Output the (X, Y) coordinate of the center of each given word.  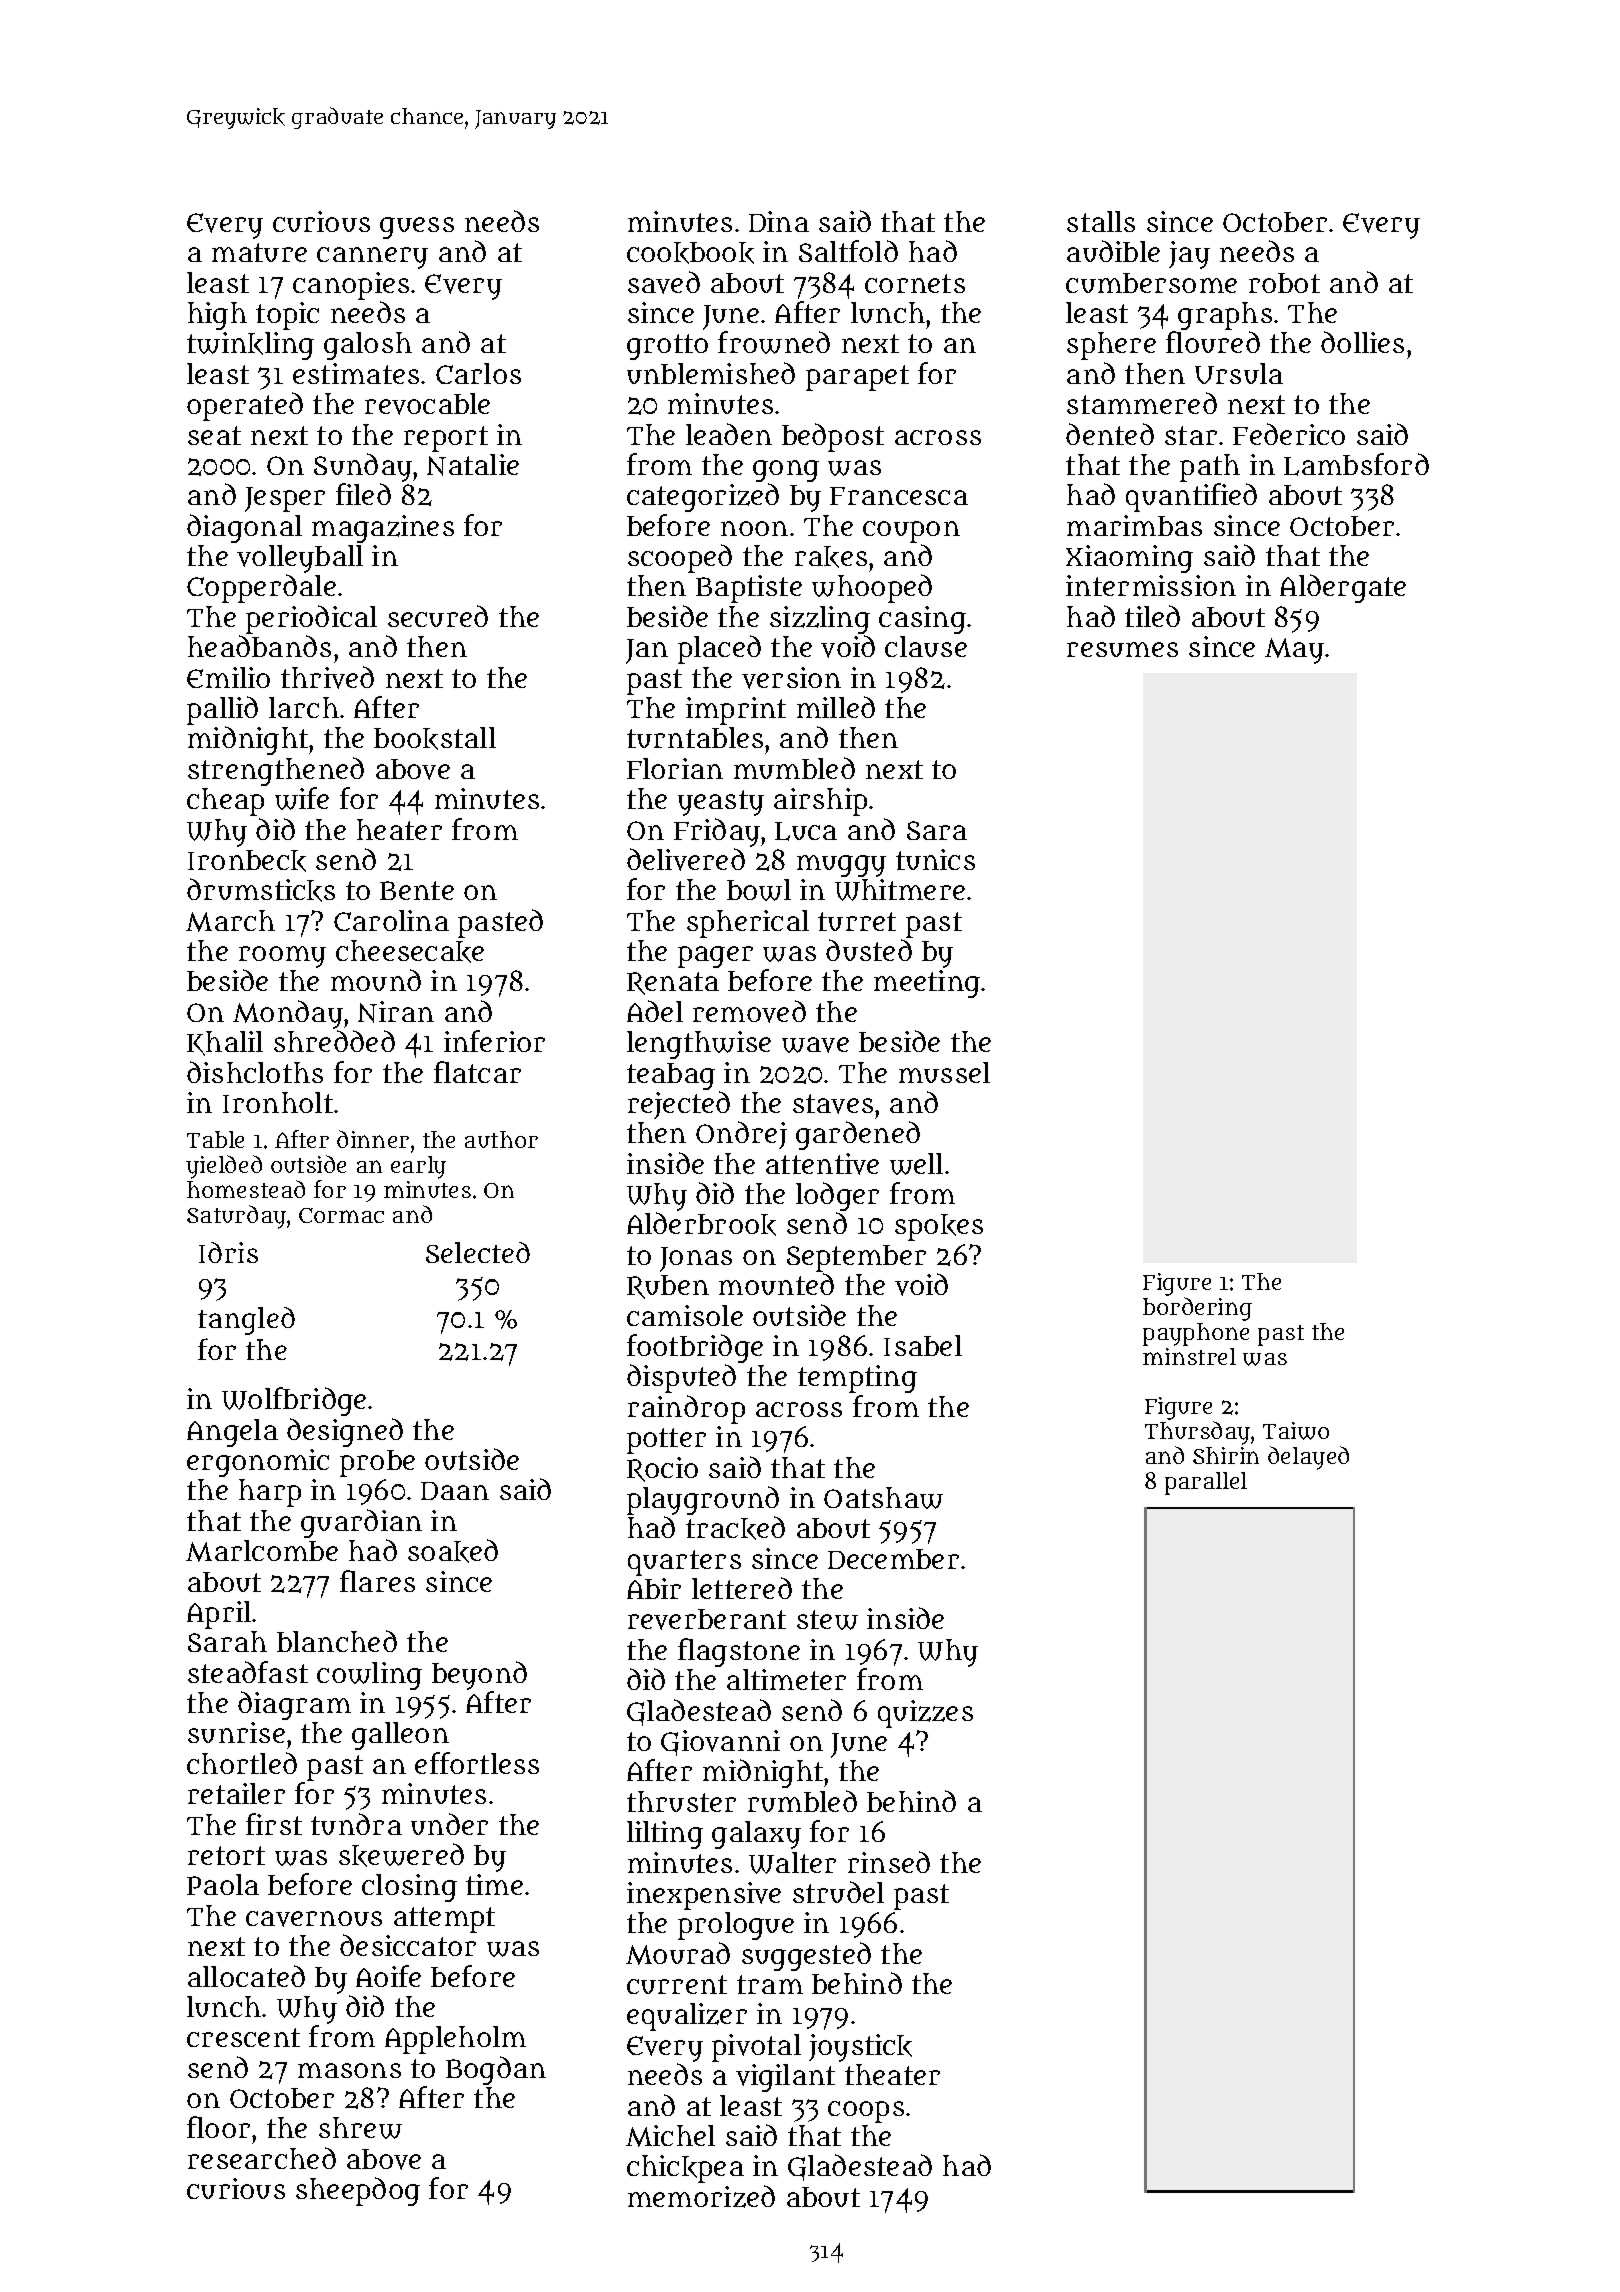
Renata (673, 983)
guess (417, 228)
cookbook (690, 253)
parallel (1206, 1483)
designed (345, 1432)
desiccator (408, 1945)
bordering (1197, 1309)
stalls (1101, 221)
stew (827, 1620)
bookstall (435, 738)
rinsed (889, 1862)
